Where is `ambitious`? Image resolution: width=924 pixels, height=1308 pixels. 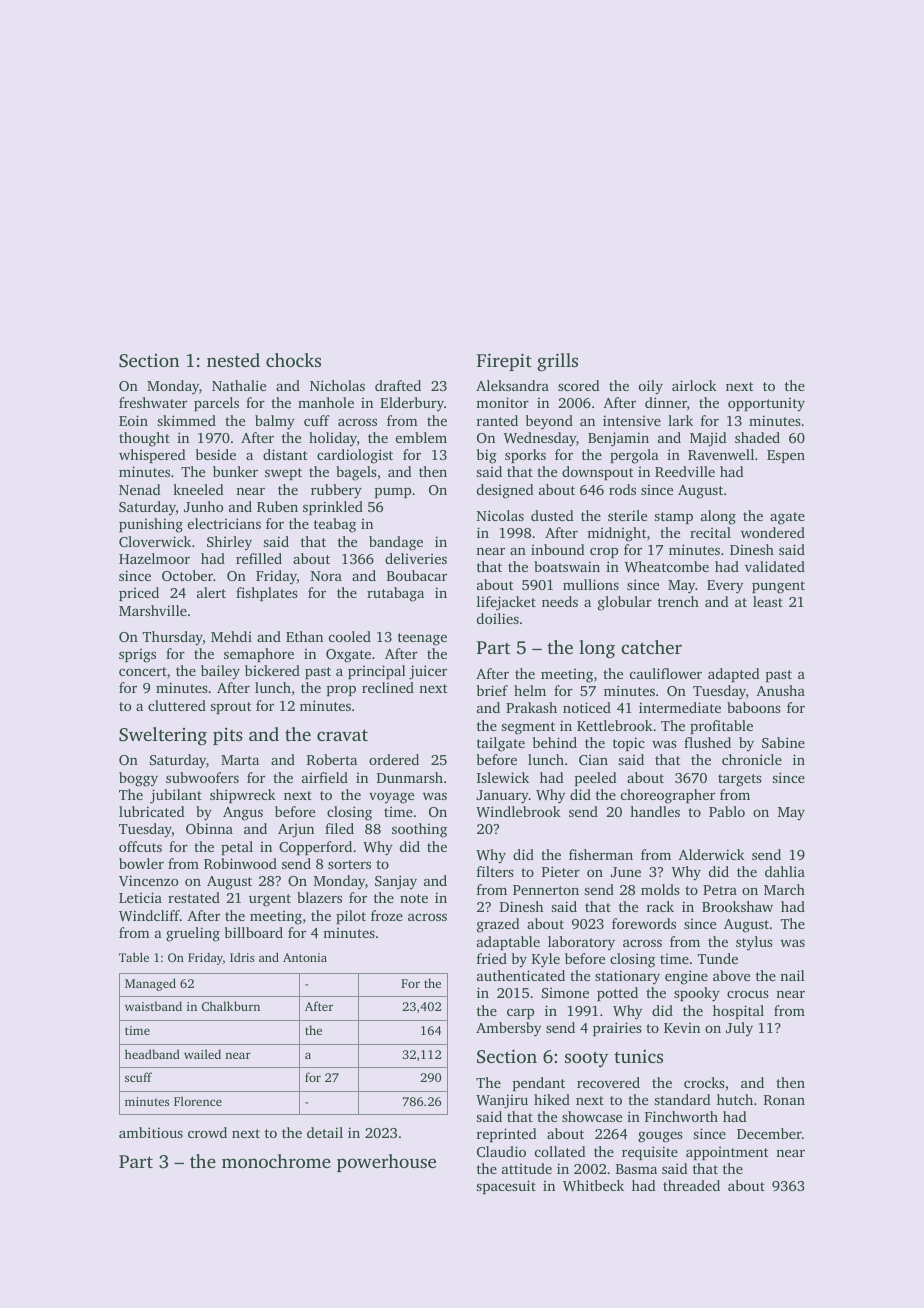
ambitious is located at coordinates (151, 1132).
